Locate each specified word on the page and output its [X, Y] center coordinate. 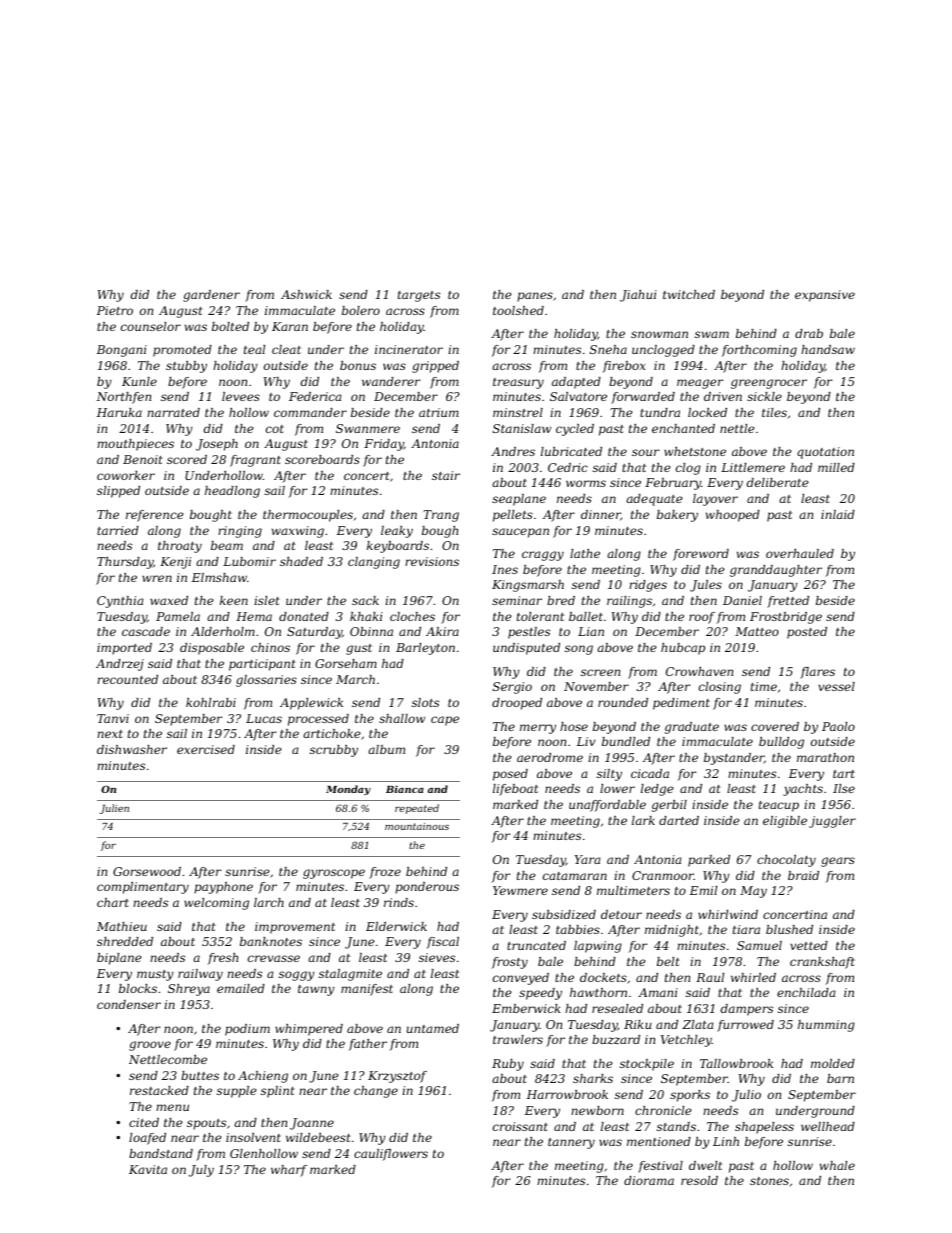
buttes [200, 1075]
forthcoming [759, 351]
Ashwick [306, 294]
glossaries [266, 681]
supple [237, 1092]
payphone [223, 888]
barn [840, 1078]
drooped [517, 704]
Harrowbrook [567, 1094]
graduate [692, 728]
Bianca [405, 789]
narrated [173, 412]
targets [419, 296]
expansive [825, 296]
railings [629, 602]
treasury [518, 383]
